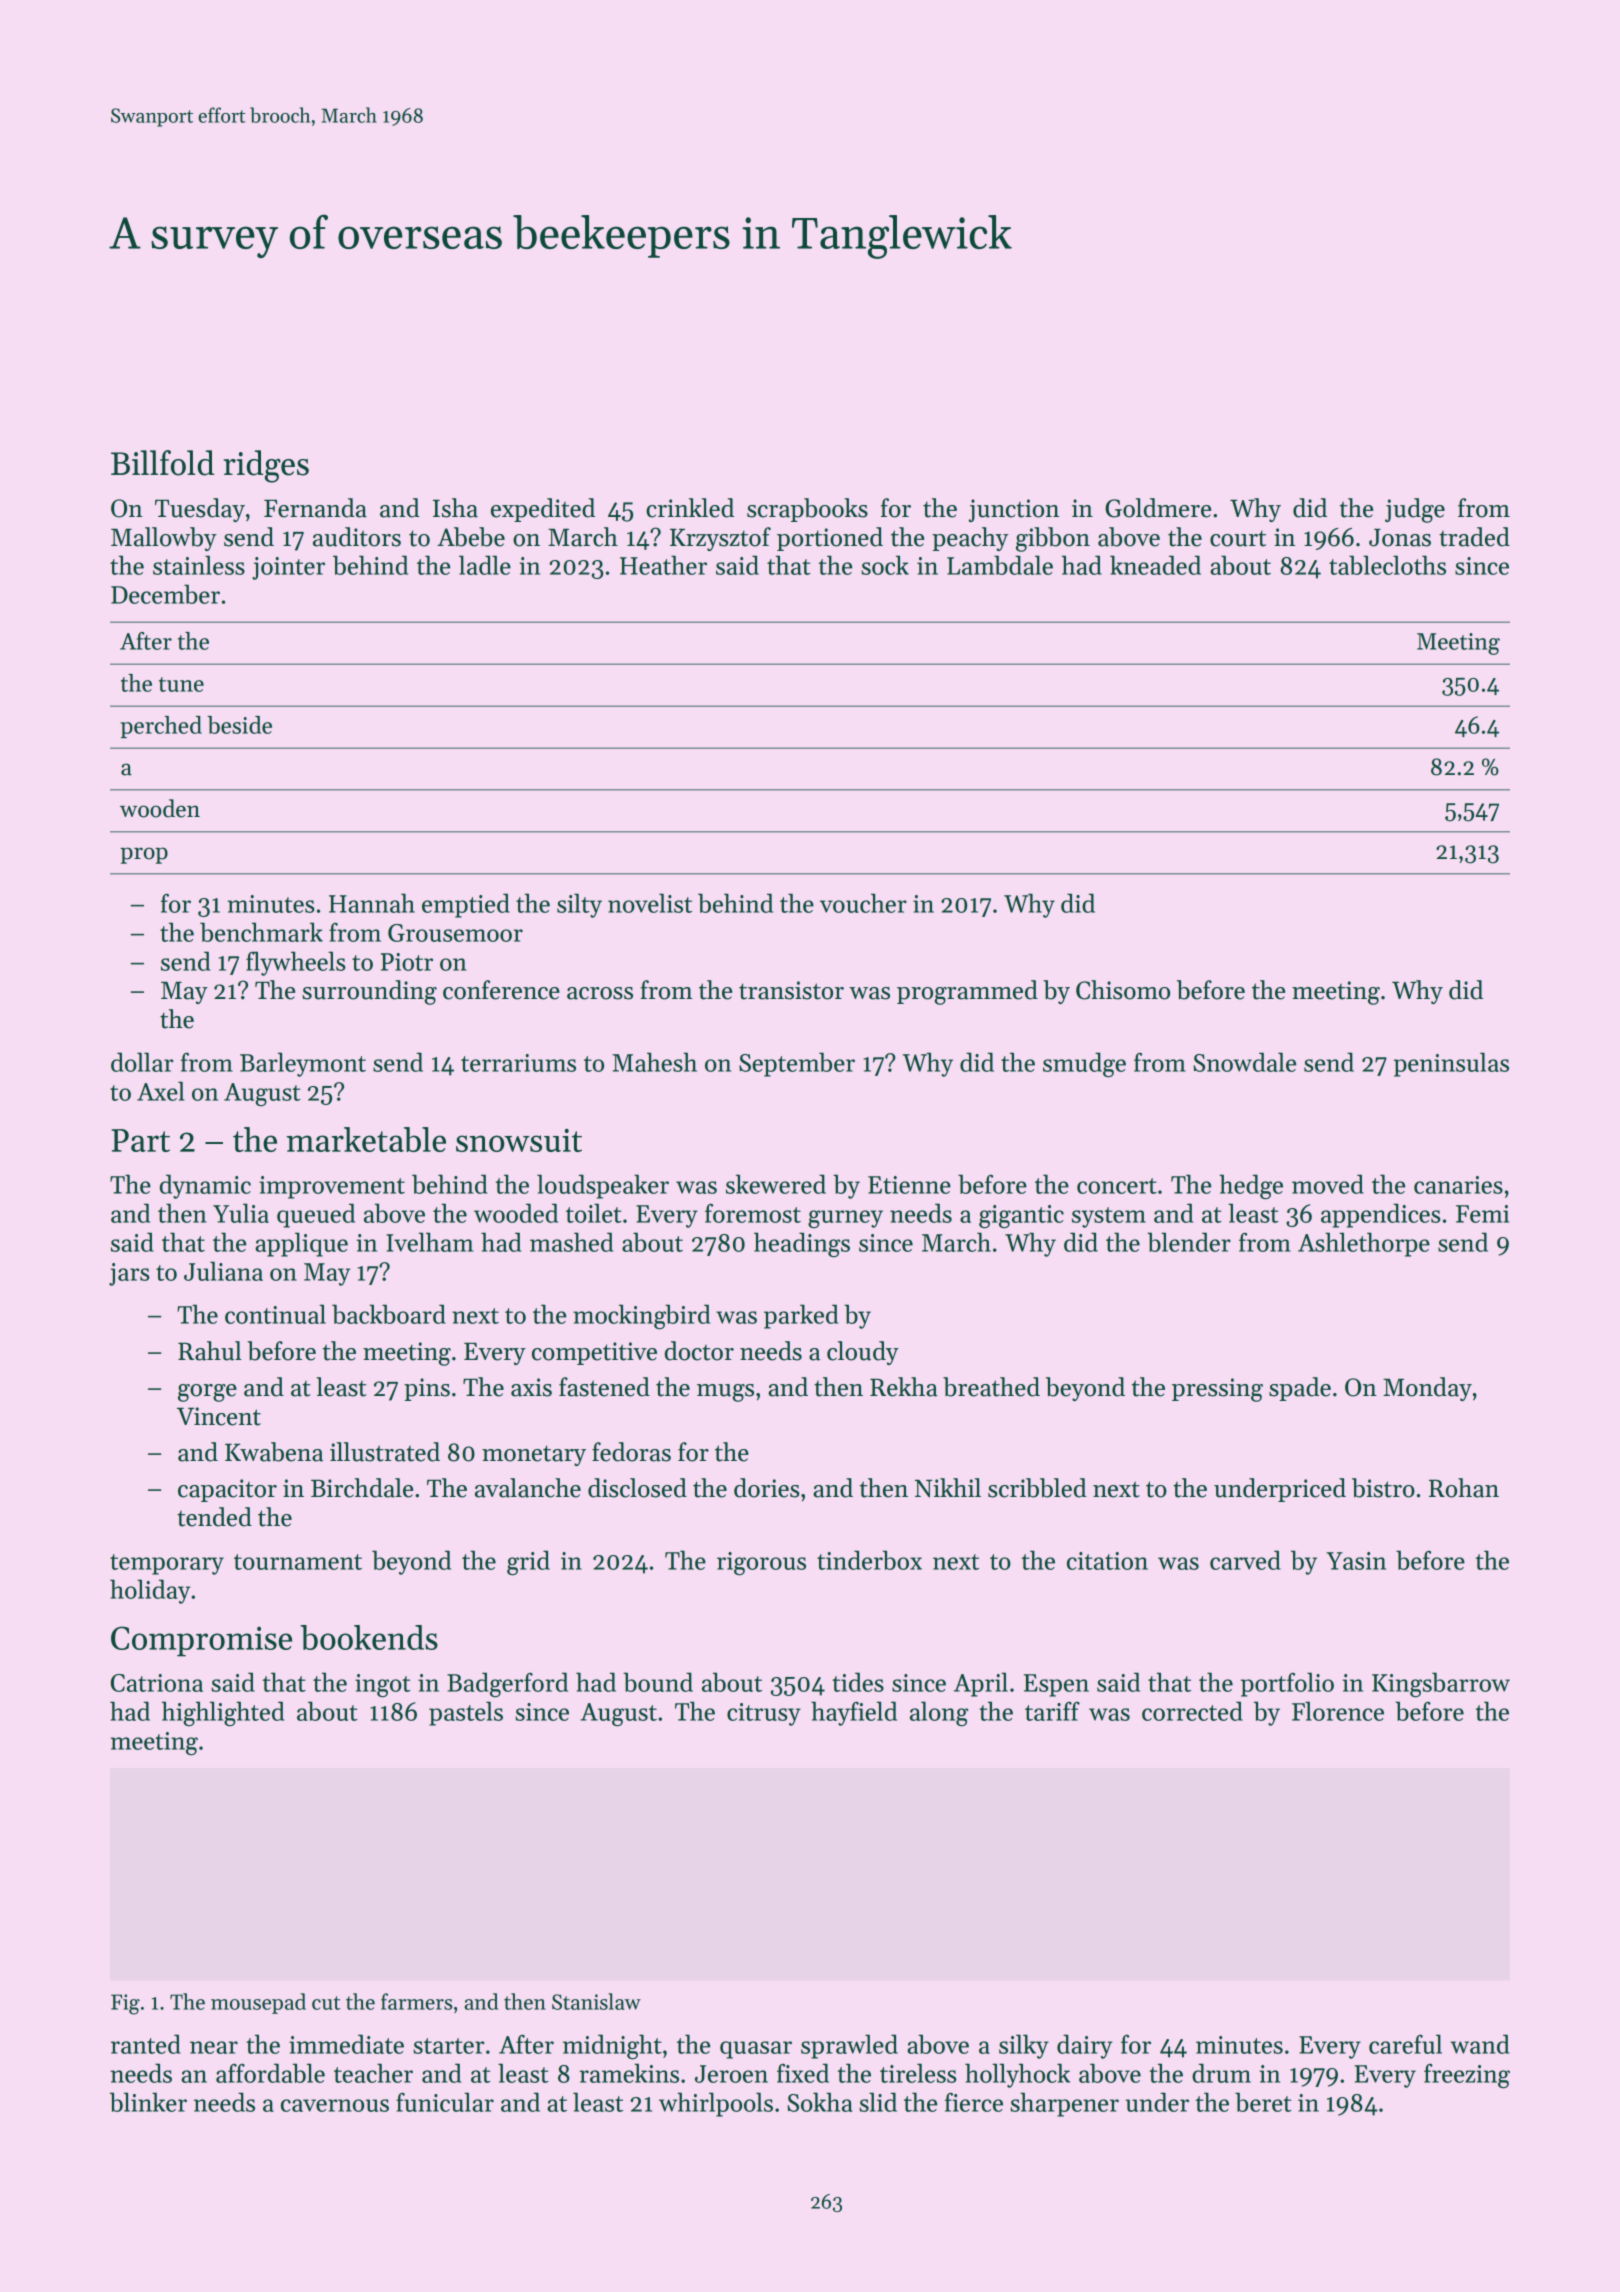 Image resolution: width=1620 pixels, height=2292 pixels. Describe the element at coordinates (1084, 1064) in the image. I see `smudge` at that location.
